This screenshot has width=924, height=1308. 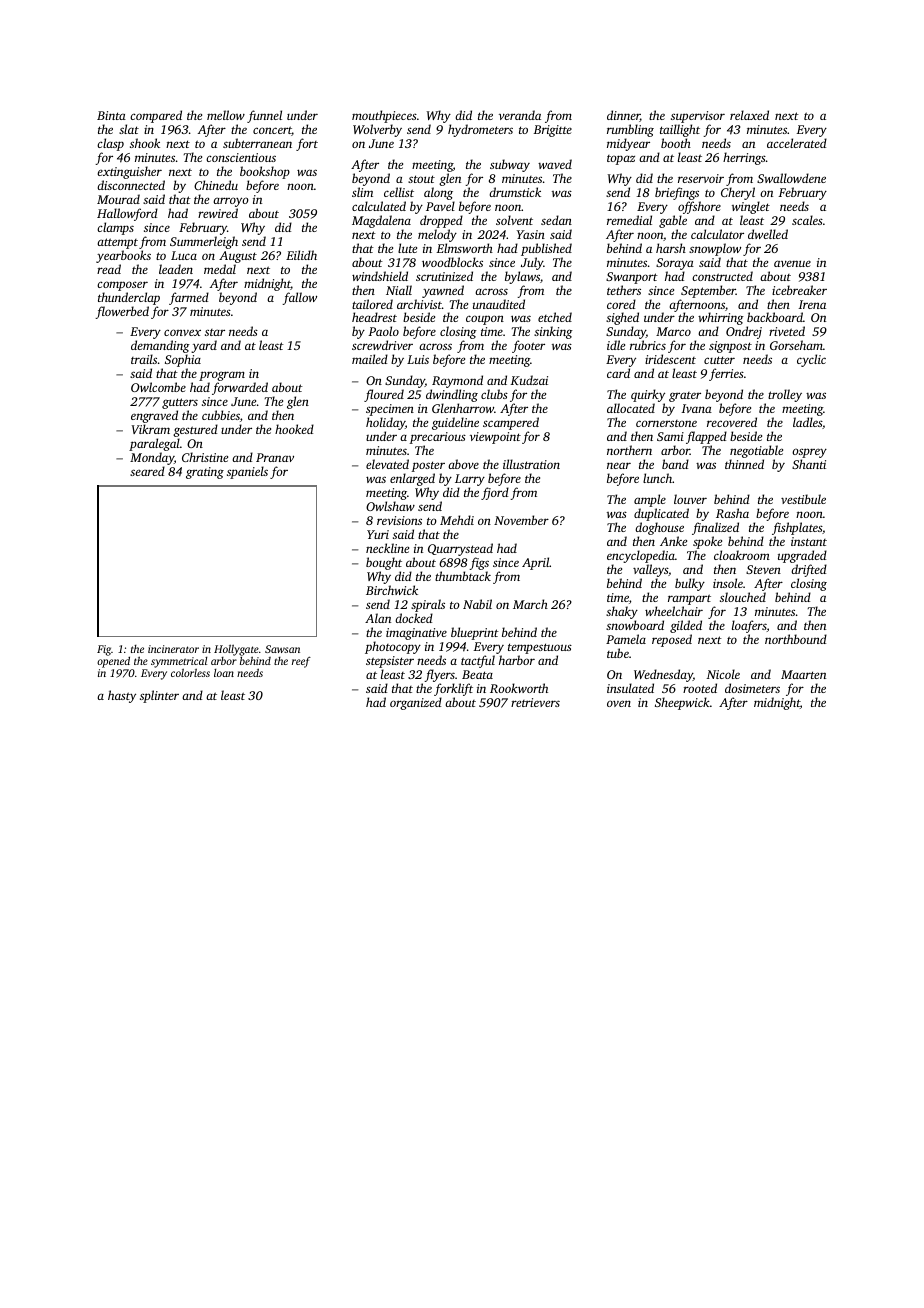 What do you see at coordinates (226, 115) in the screenshot?
I see `mellow` at bounding box center [226, 115].
